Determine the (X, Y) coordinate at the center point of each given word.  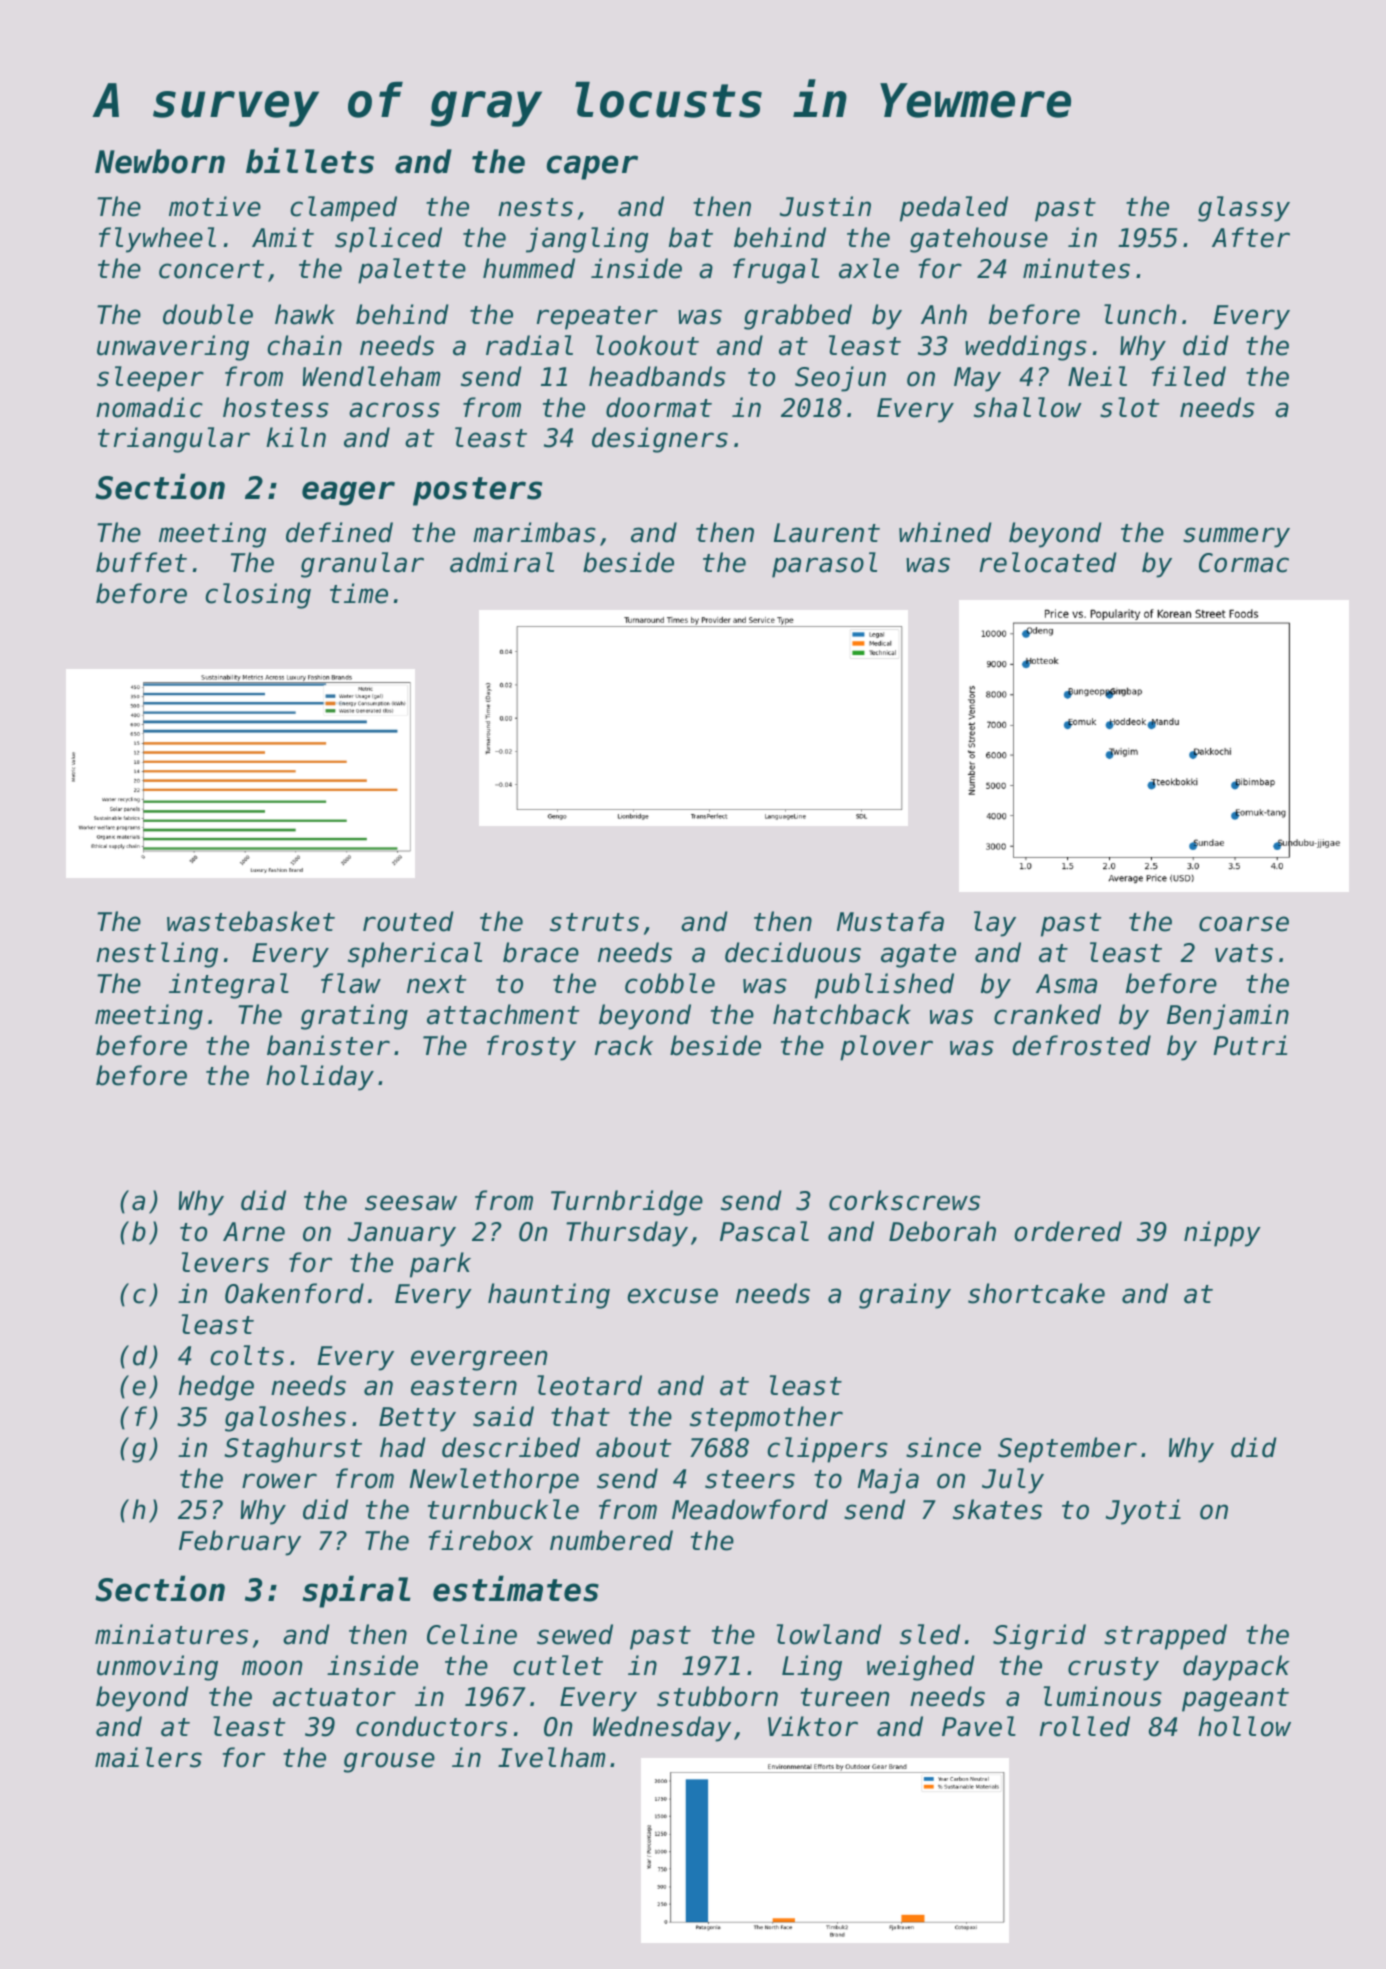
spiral (357, 1591)
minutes (1076, 268)
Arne (254, 1232)
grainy (905, 1296)
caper (592, 167)
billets (310, 160)
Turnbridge (627, 1203)
